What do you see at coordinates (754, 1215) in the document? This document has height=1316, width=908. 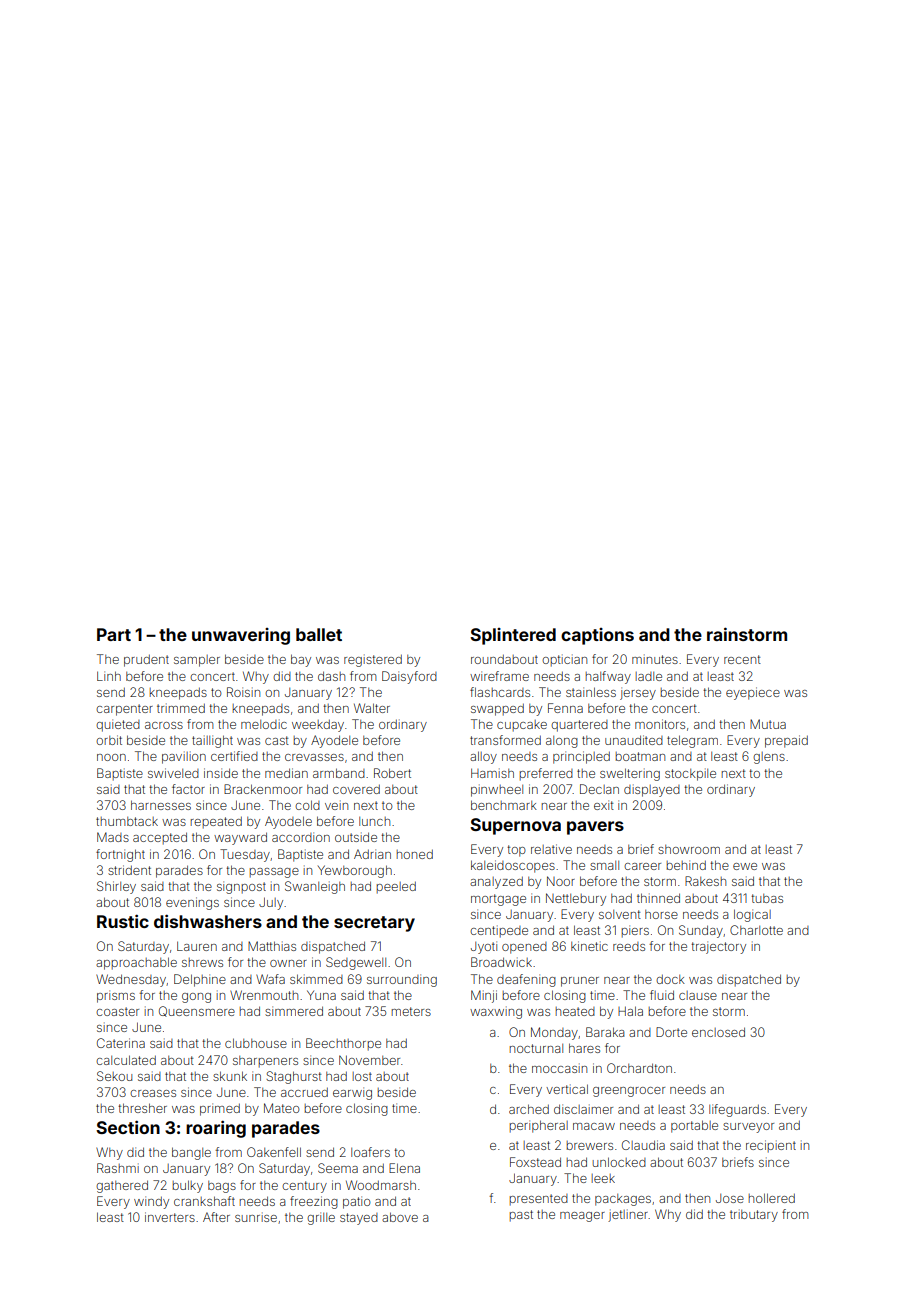 I see `tributary` at bounding box center [754, 1215].
